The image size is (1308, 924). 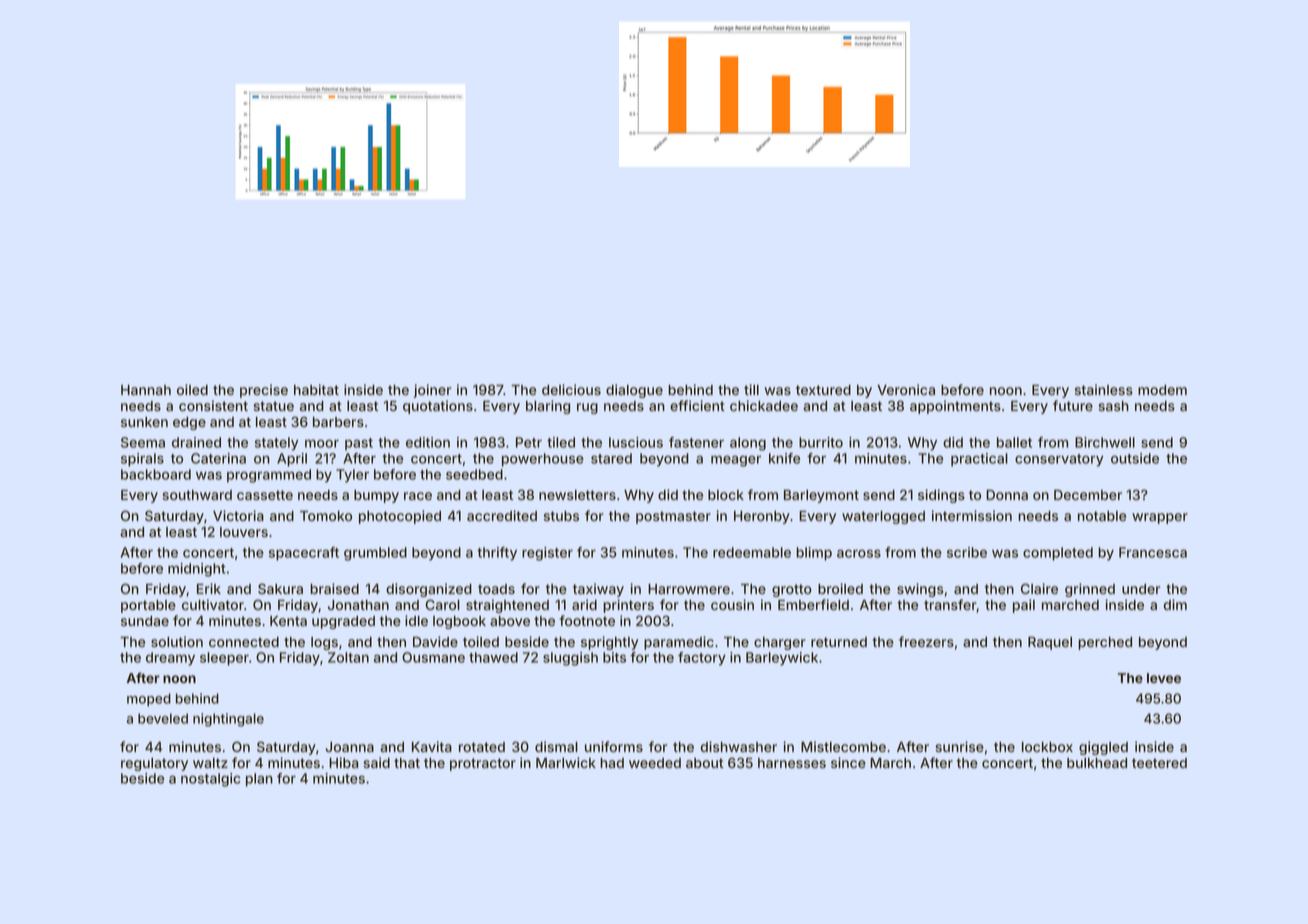 What do you see at coordinates (224, 659) in the image?
I see `sleeper` at bounding box center [224, 659].
